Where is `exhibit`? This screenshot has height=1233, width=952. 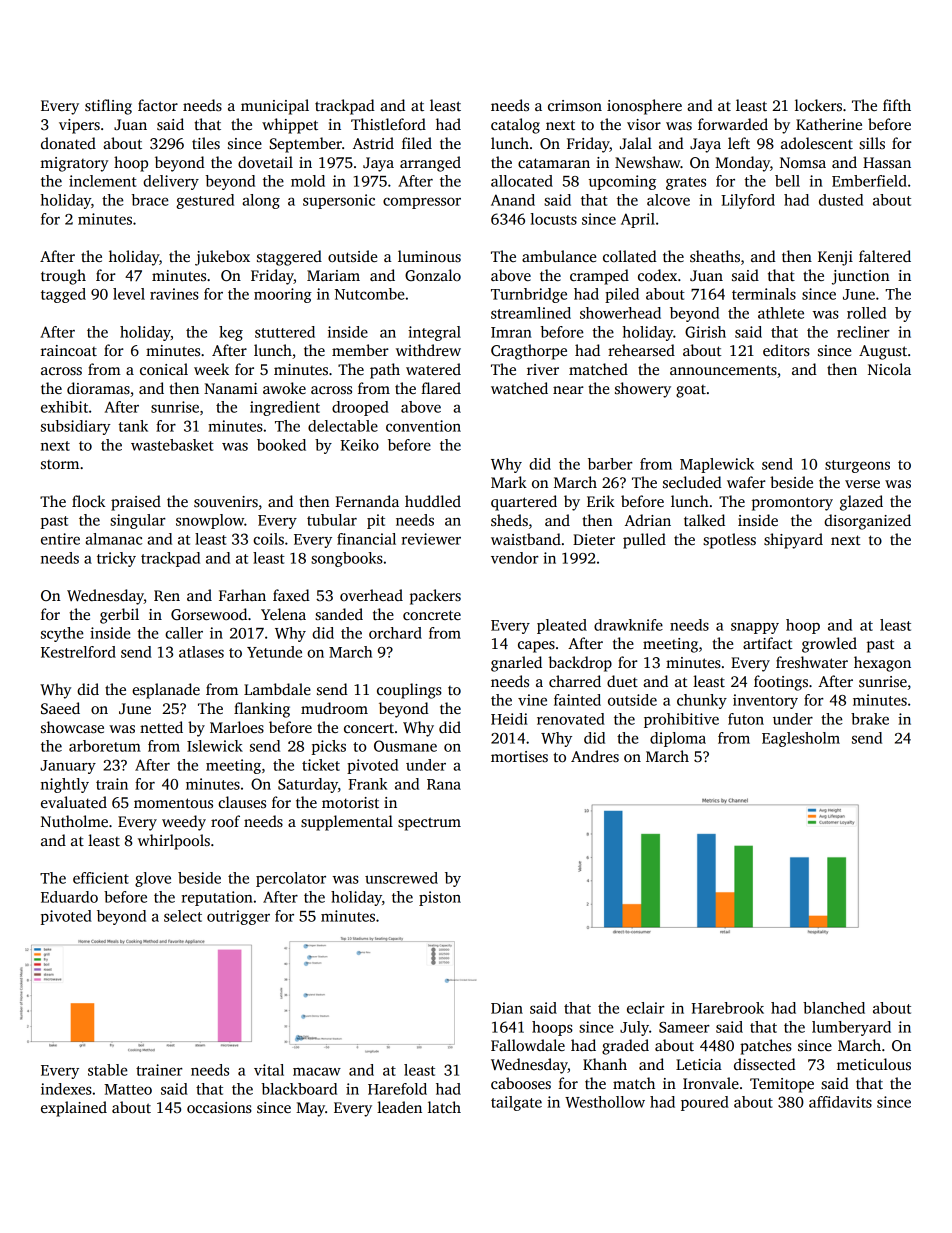 exhibit is located at coordinates (64, 407).
